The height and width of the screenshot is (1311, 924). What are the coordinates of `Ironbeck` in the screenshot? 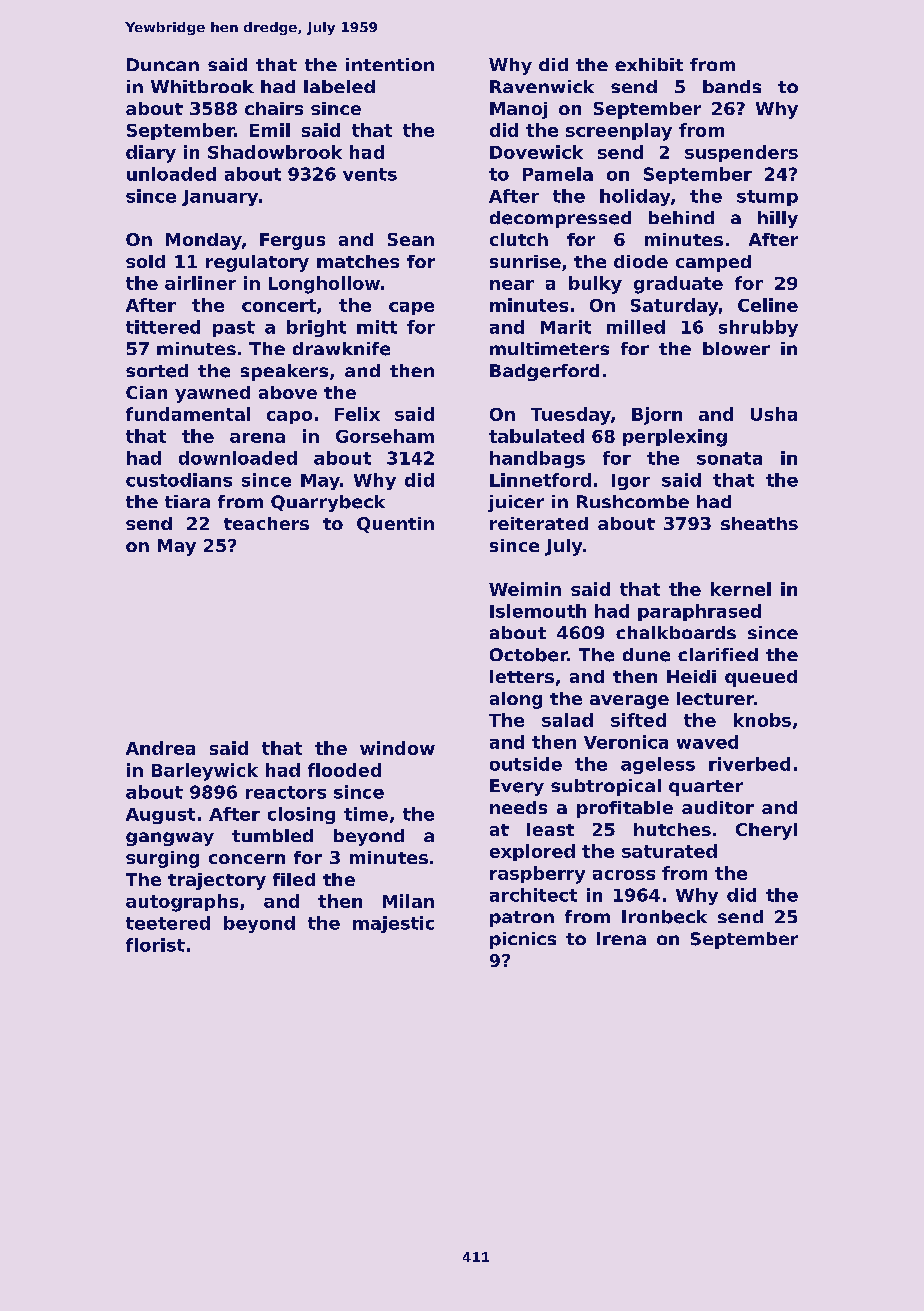 It's located at (664, 917).
